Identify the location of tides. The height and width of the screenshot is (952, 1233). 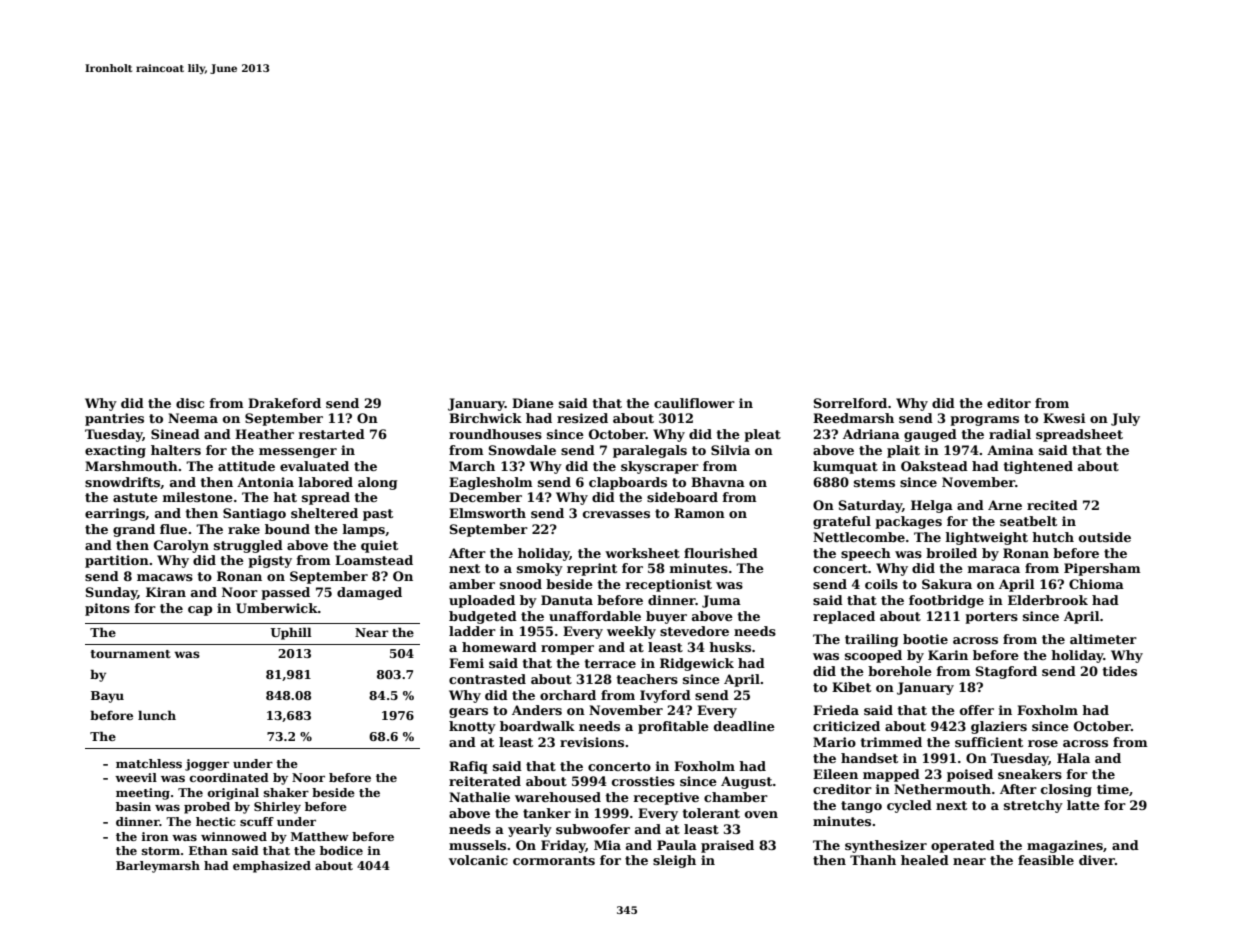
(1119, 671).
